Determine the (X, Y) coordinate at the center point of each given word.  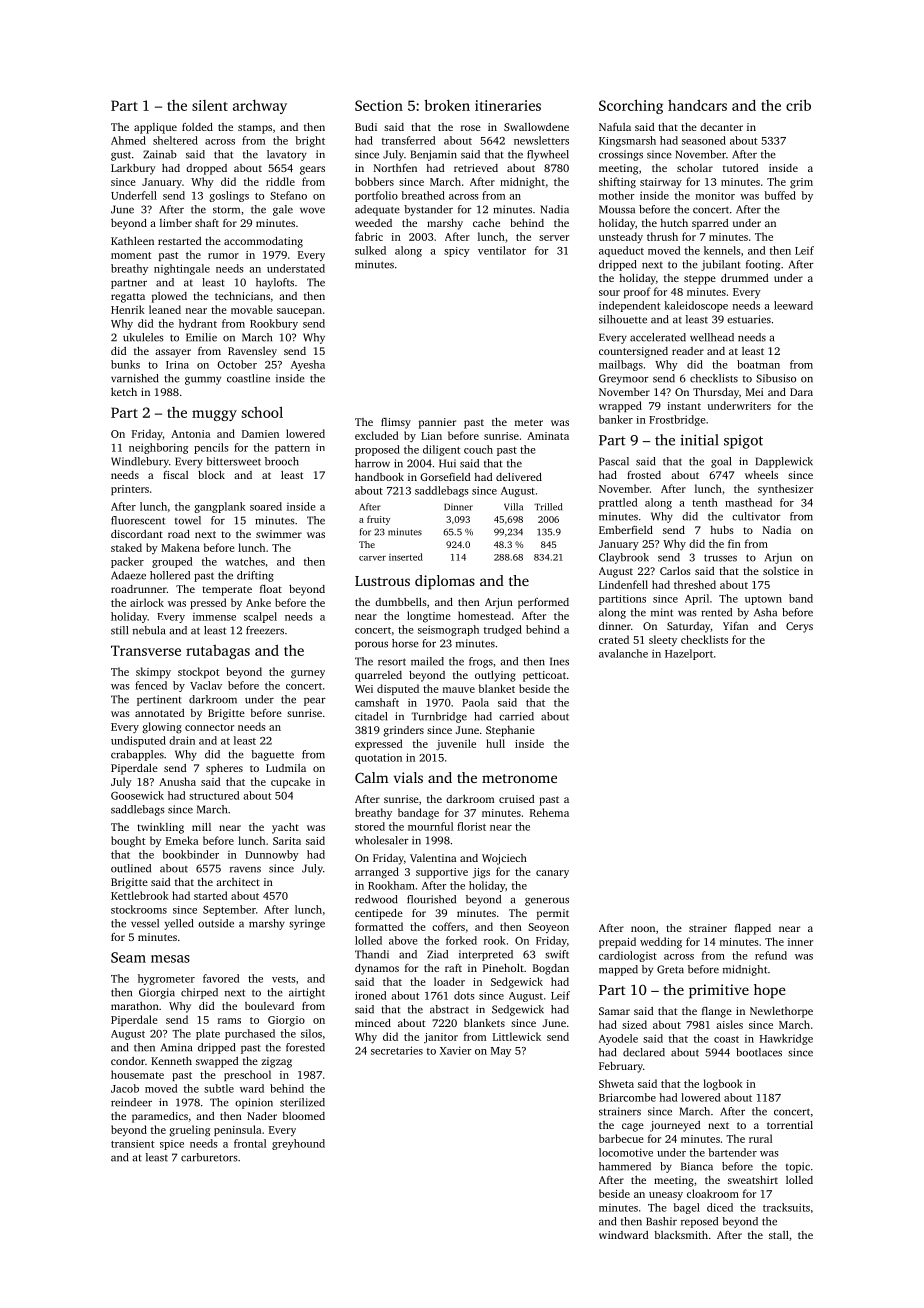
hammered (625, 1166)
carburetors (209, 1157)
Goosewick (137, 795)
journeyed (675, 1126)
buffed (780, 195)
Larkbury (133, 169)
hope (770, 991)
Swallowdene (536, 127)
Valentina (433, 858)
